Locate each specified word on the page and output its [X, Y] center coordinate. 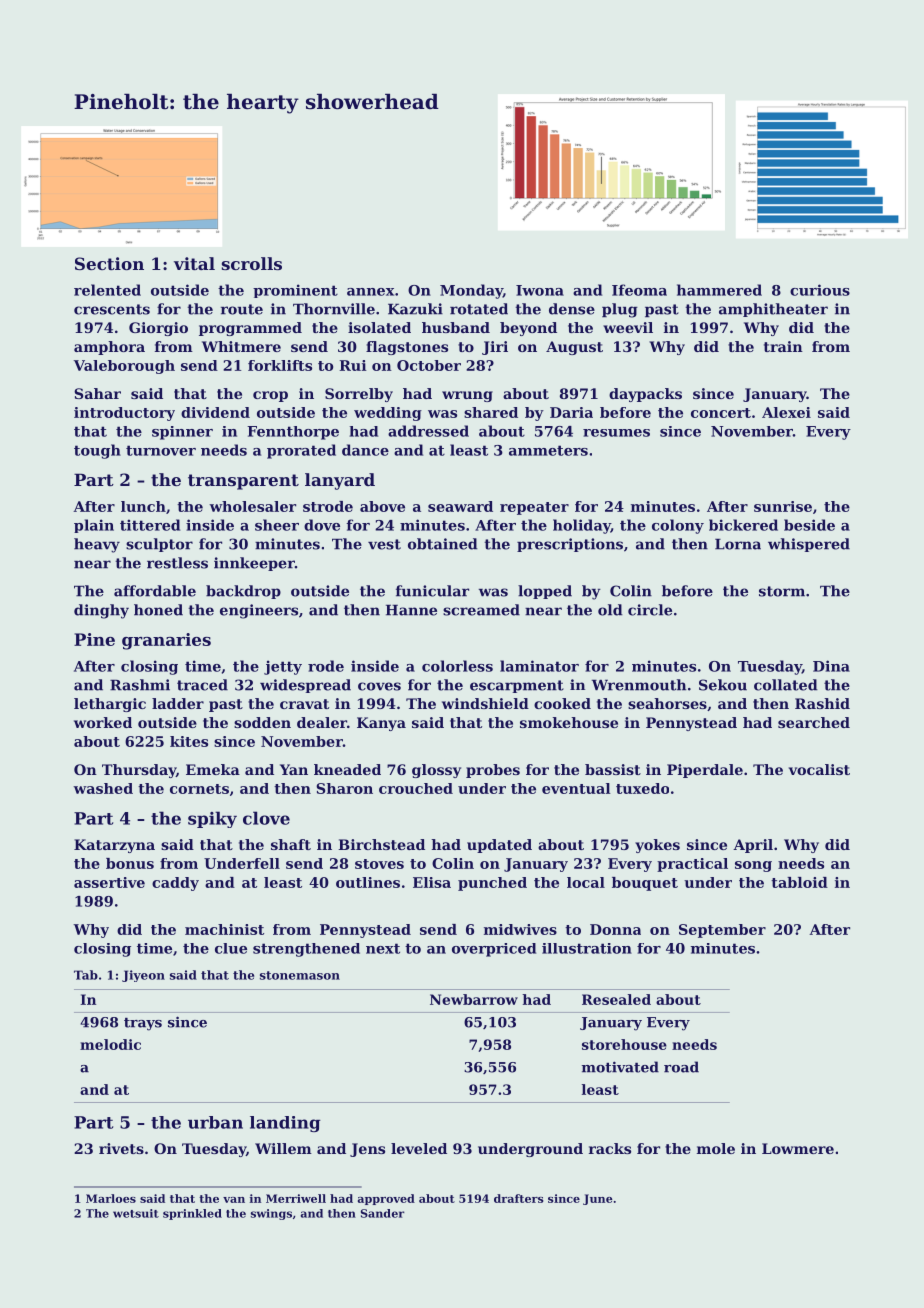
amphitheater [773, 310]
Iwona [540, 290]
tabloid [799, 882]
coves [379, 686]
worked [103, 722]
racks [610, 1148]
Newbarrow [474, 999]
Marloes [111, 1198]
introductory [124, 414]
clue [231, 948]
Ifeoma [639, 290]
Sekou [723, 685]
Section [109, 263]
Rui [353, 365]
